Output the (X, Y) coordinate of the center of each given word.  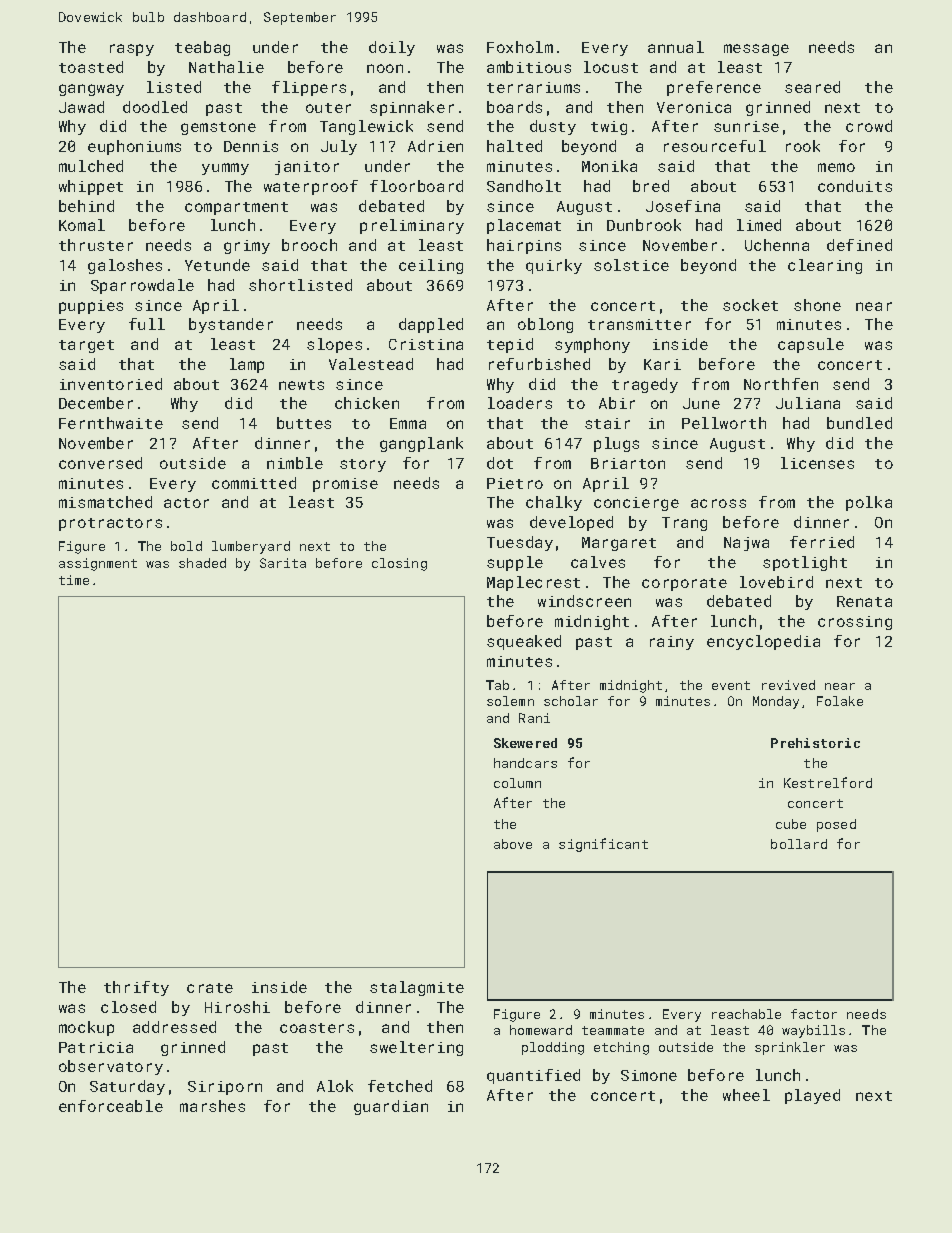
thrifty (136, 988)
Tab (497, 685)
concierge (636, 504)
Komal (82, 225)
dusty (553, 127)
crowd (869, 126)
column (517, 783)
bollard (799, 844)
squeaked (524, 642)
